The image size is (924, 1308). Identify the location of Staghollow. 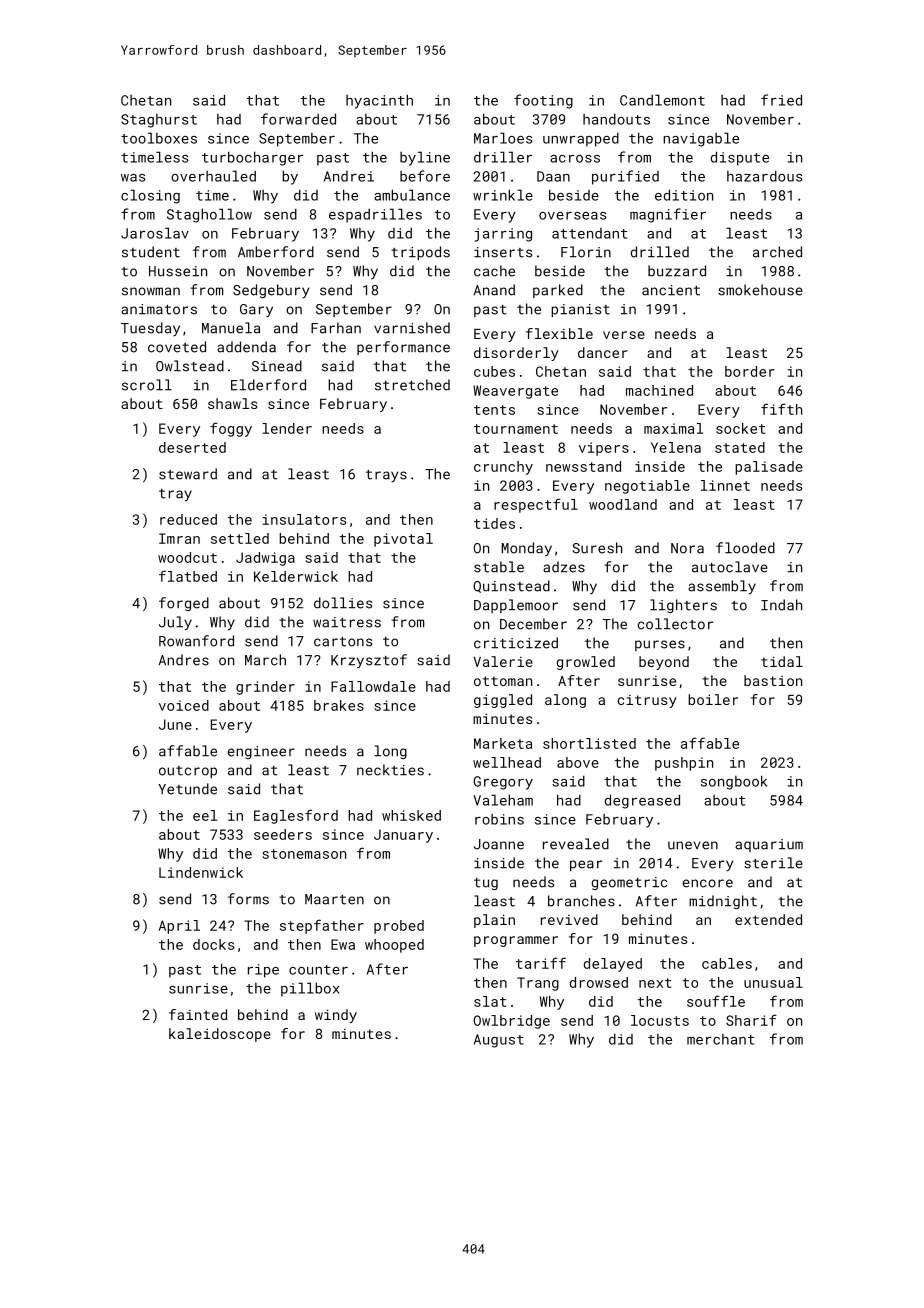
(209, 215).
